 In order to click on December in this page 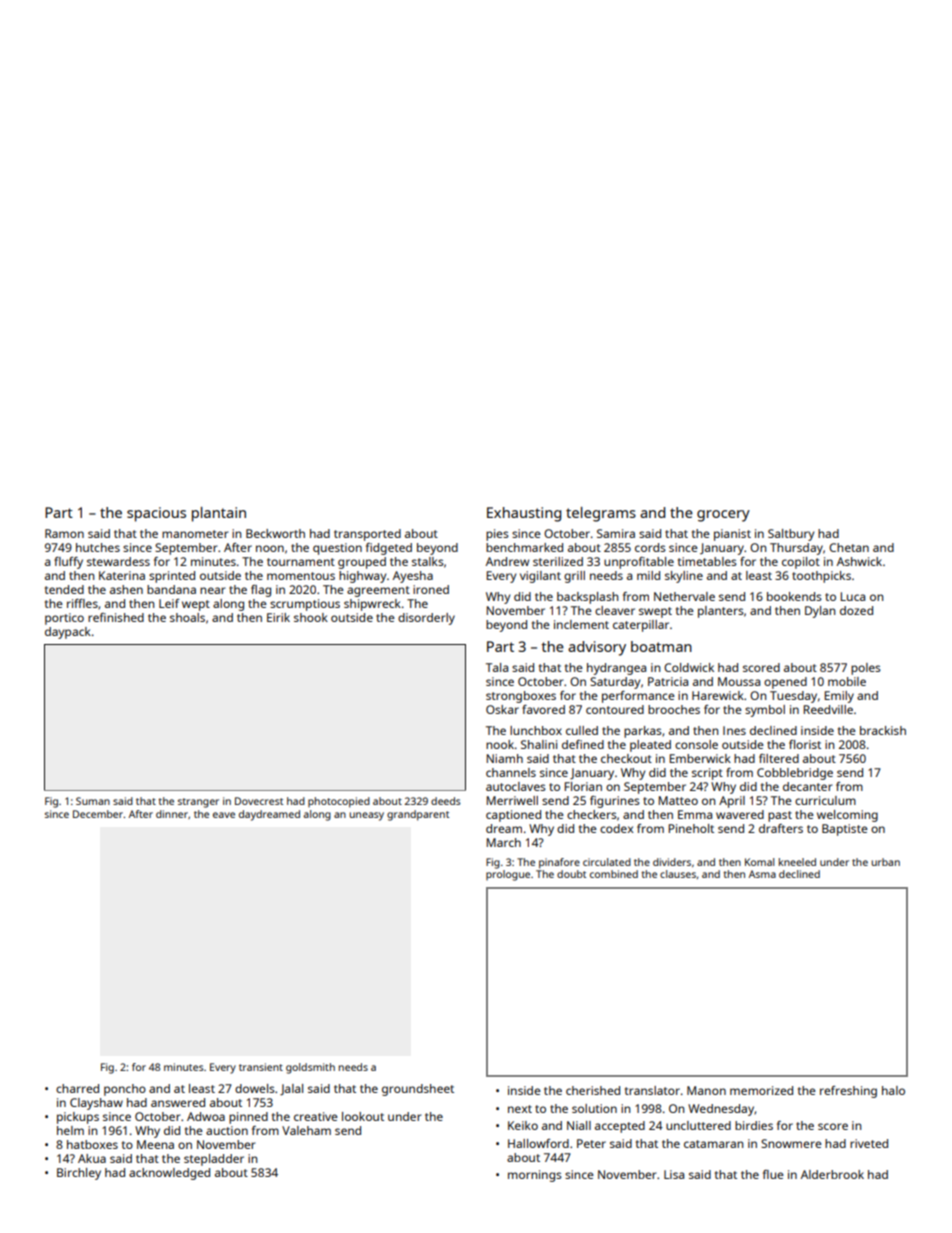, I will do `click(98, 814)`.
